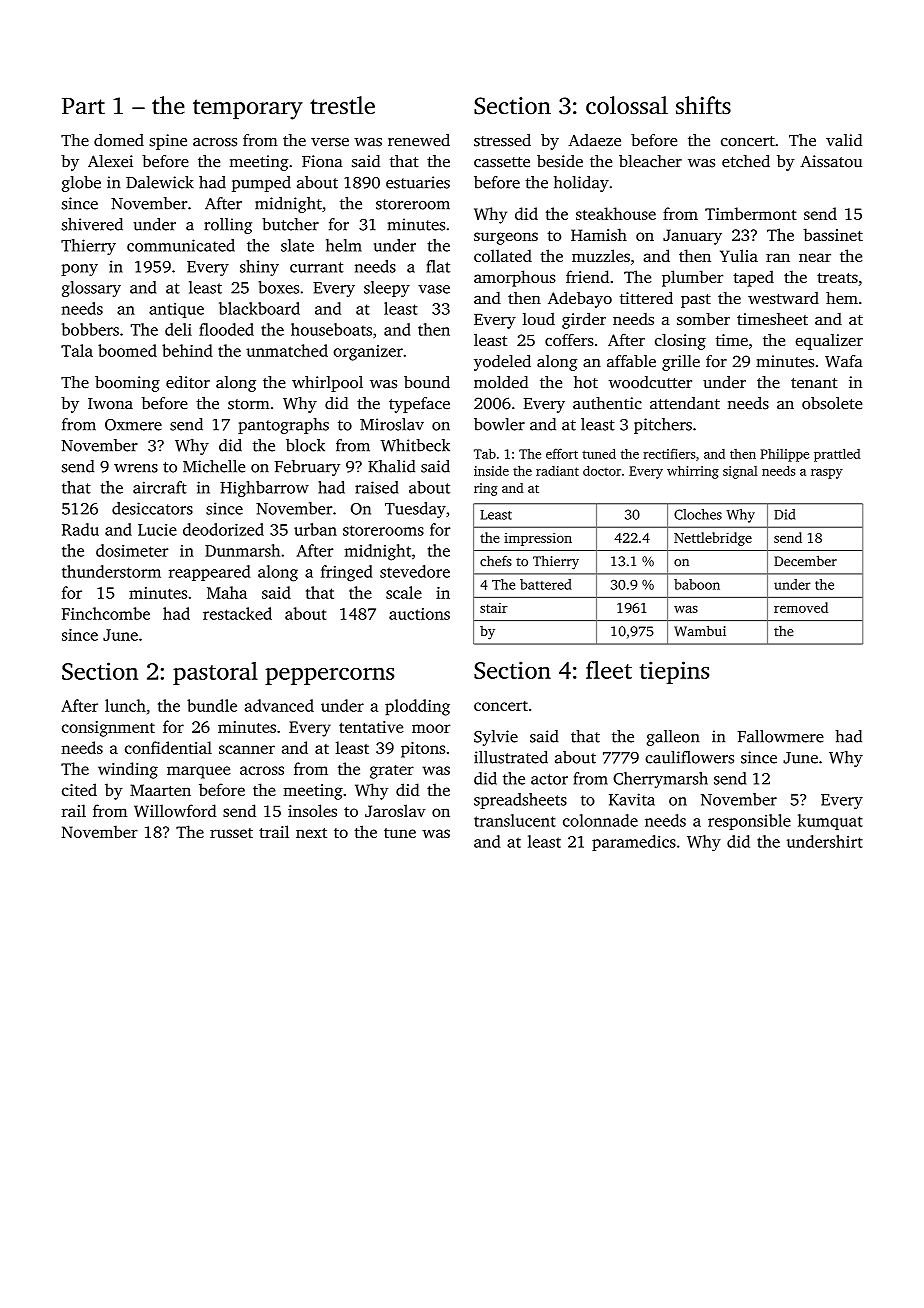 The image size is (924, 1308). I want to click on Highbarrow, so click(264, 489).
